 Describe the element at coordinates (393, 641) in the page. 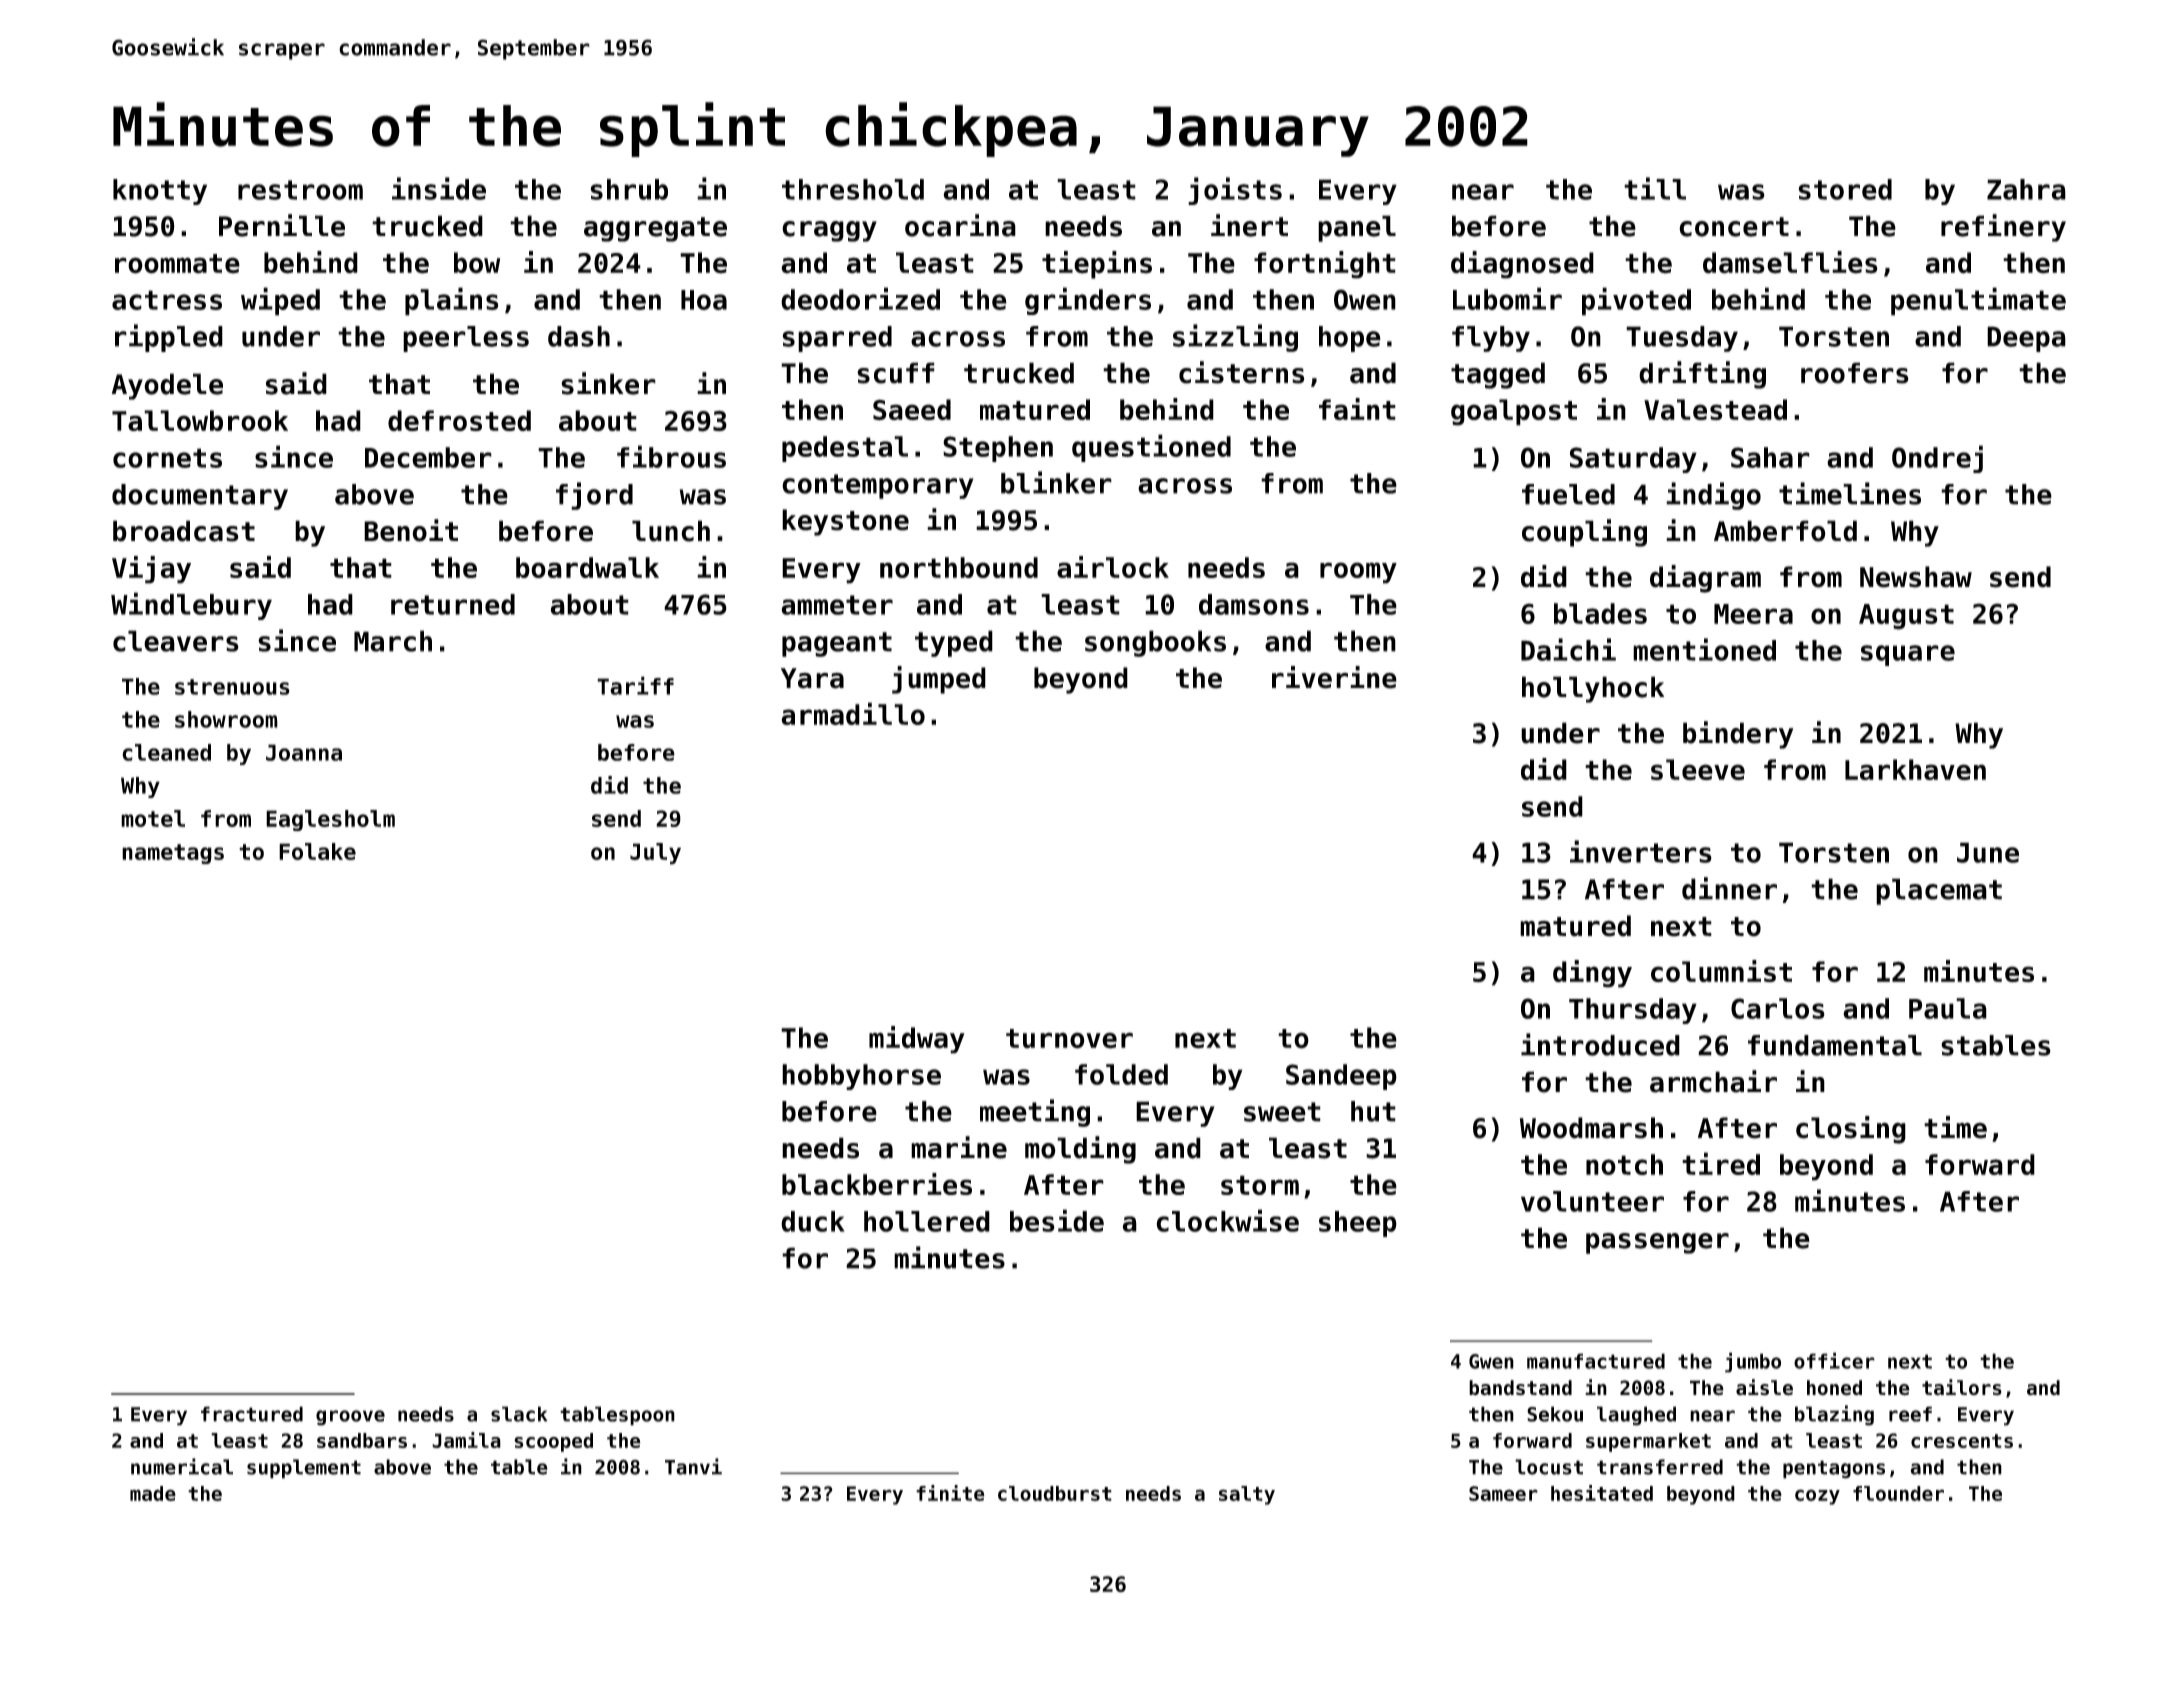

I see `March` at that location.
